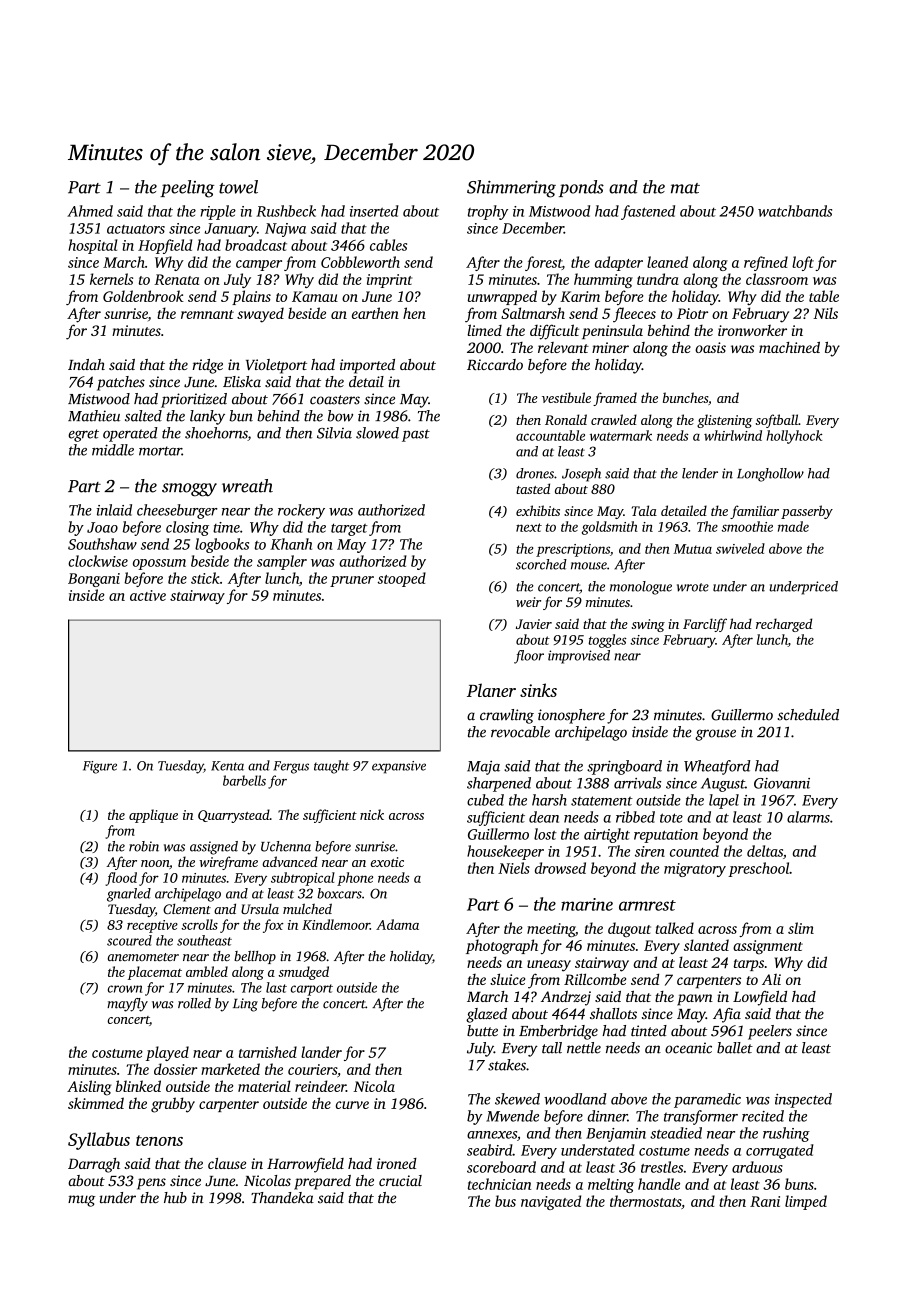 This document has width=908, height=1316. Describe the element at coordinates (645, 1201) in the document. I see `thermostats` at that location.
